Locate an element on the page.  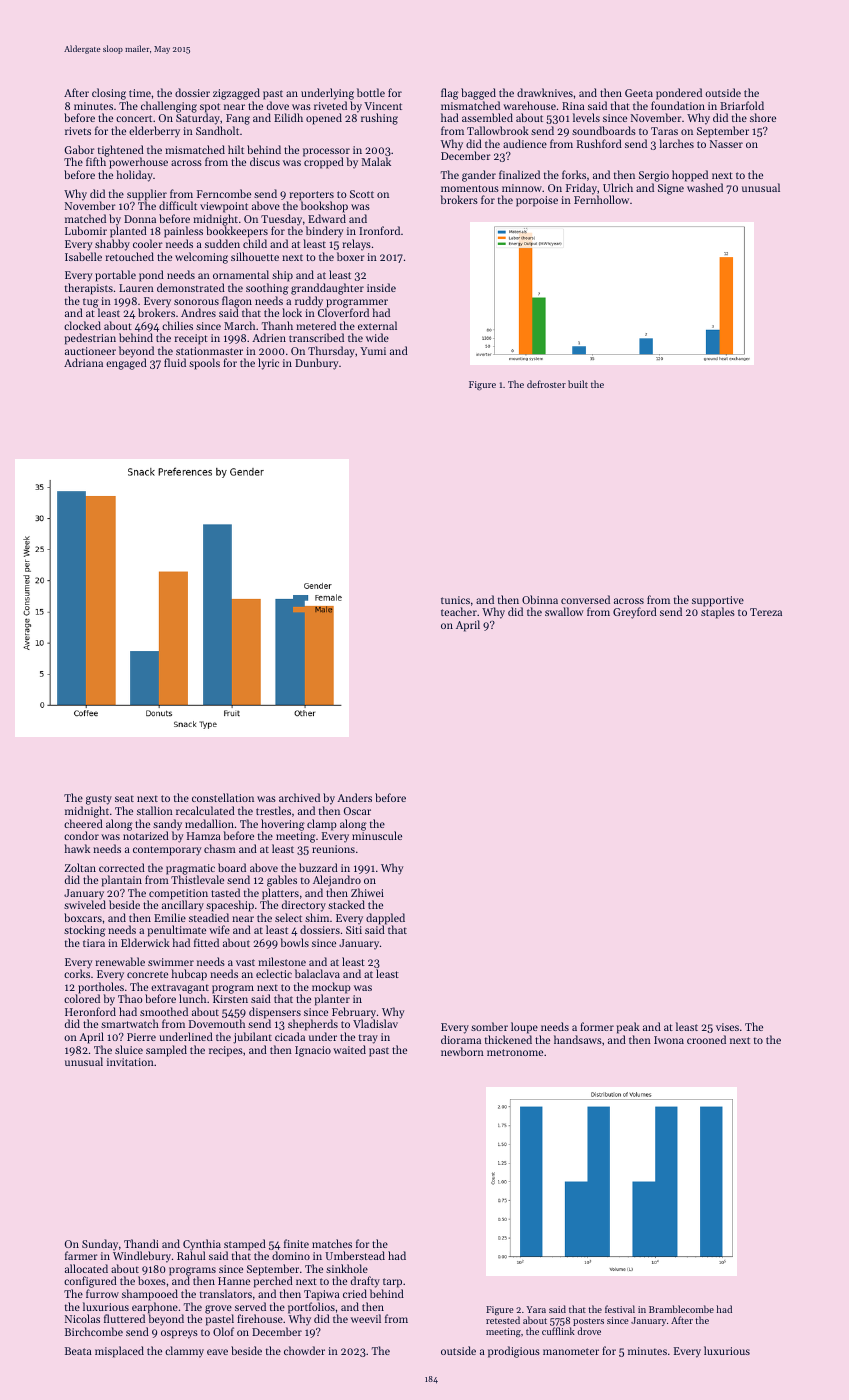
lyric is located at coordinates (268, 364).
